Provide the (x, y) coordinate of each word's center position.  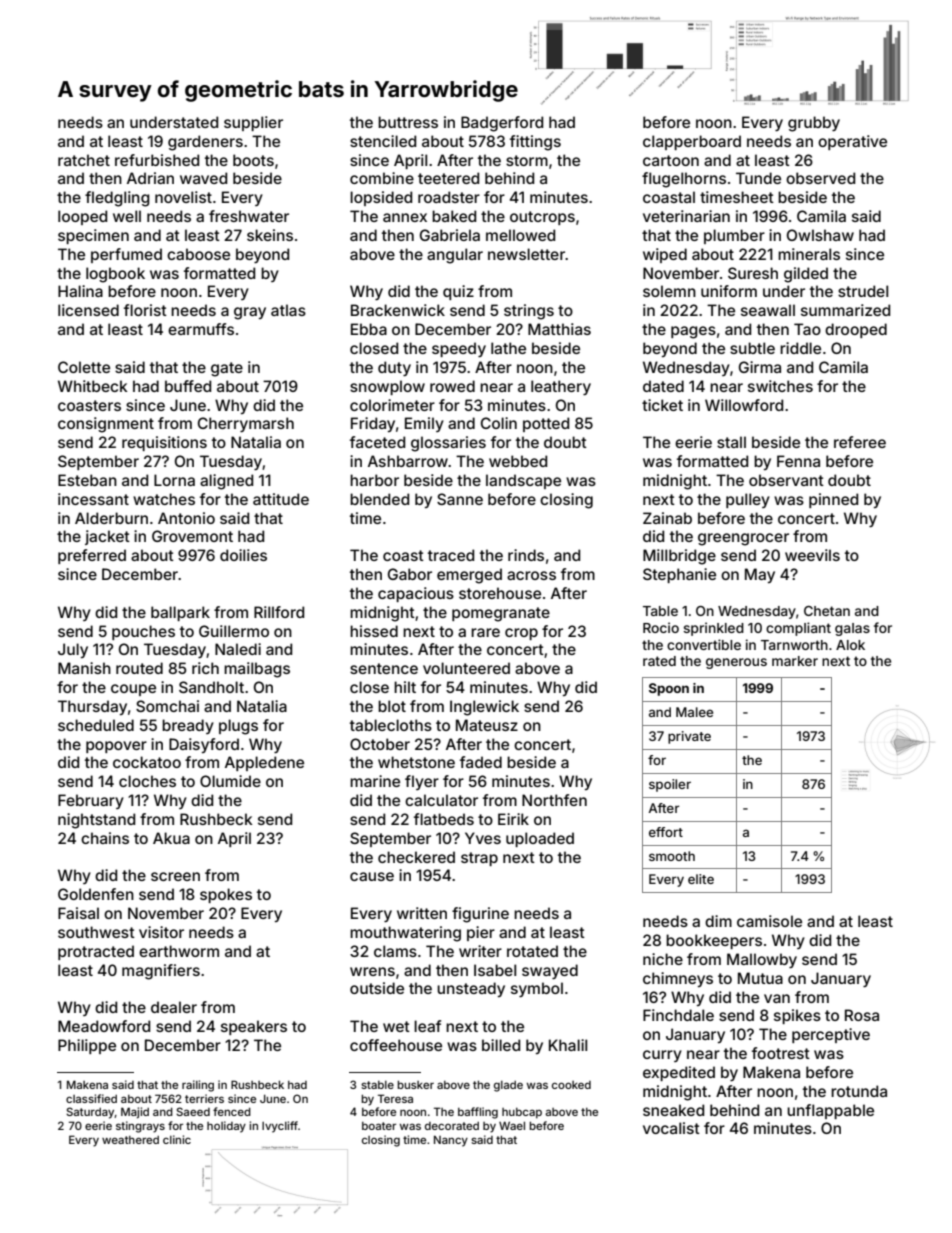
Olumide (230, 781)
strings (529, 312)
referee (860, 442)
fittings (535, 143)
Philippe (87, 1046)
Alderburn (111, 518)
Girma (760, 367)
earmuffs (201, 329)
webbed (518, 461)
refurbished (157, 160)
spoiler (670, 785)
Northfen (554, 800)
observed (820, 178)
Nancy (451, 1141)
